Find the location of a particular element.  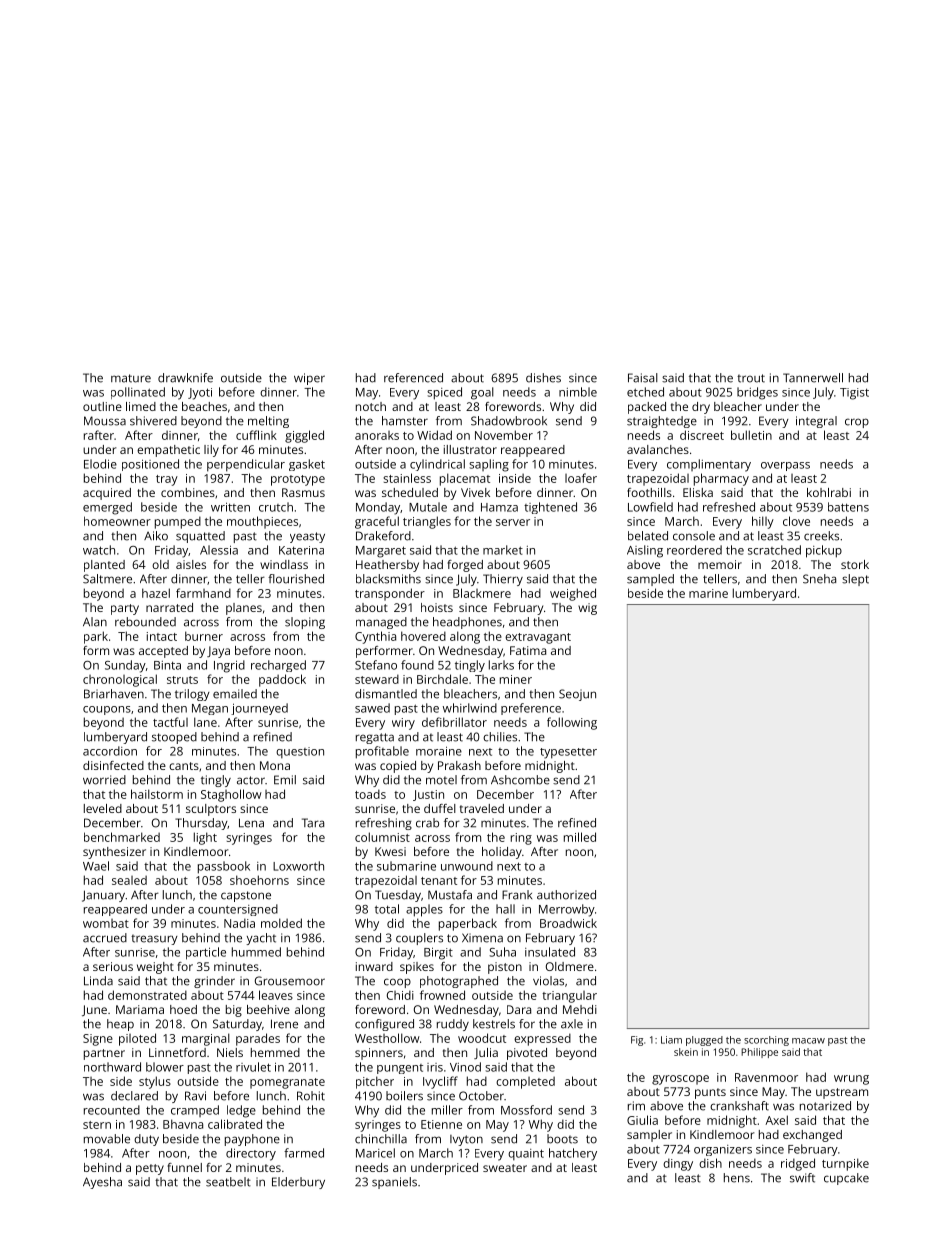

emailed is located at coordinates (235, 694).
